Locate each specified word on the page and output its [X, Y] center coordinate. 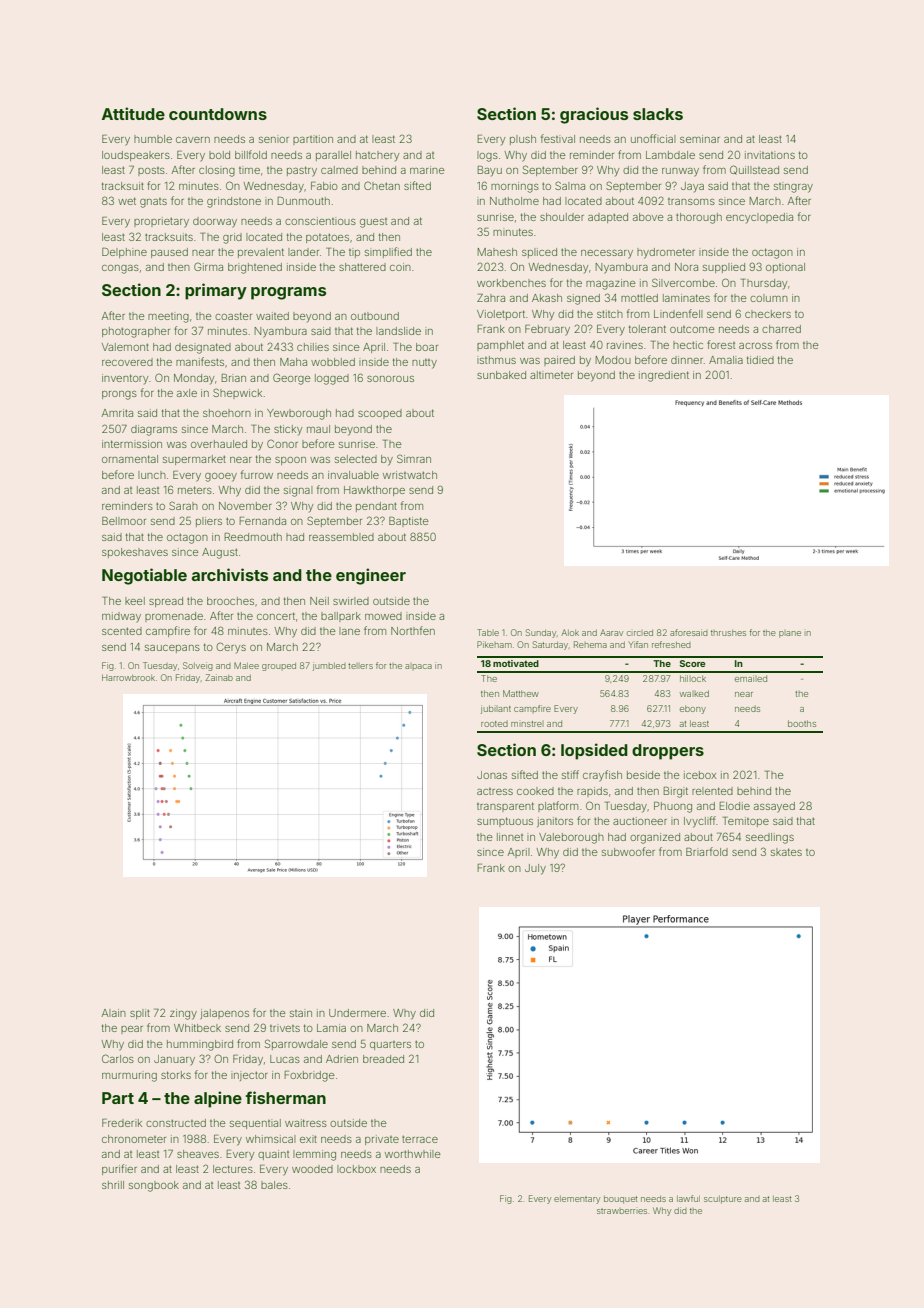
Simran [414, 458]
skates [786, 852]
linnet [510, 837]
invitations [770, 155]
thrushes [728, 633]
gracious [594, 115]
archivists [230, 574]
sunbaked [501, 375]
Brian [234, 378]
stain [301, 1013]
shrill [113, 1185]
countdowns [218, 114]
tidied [760, 360]
